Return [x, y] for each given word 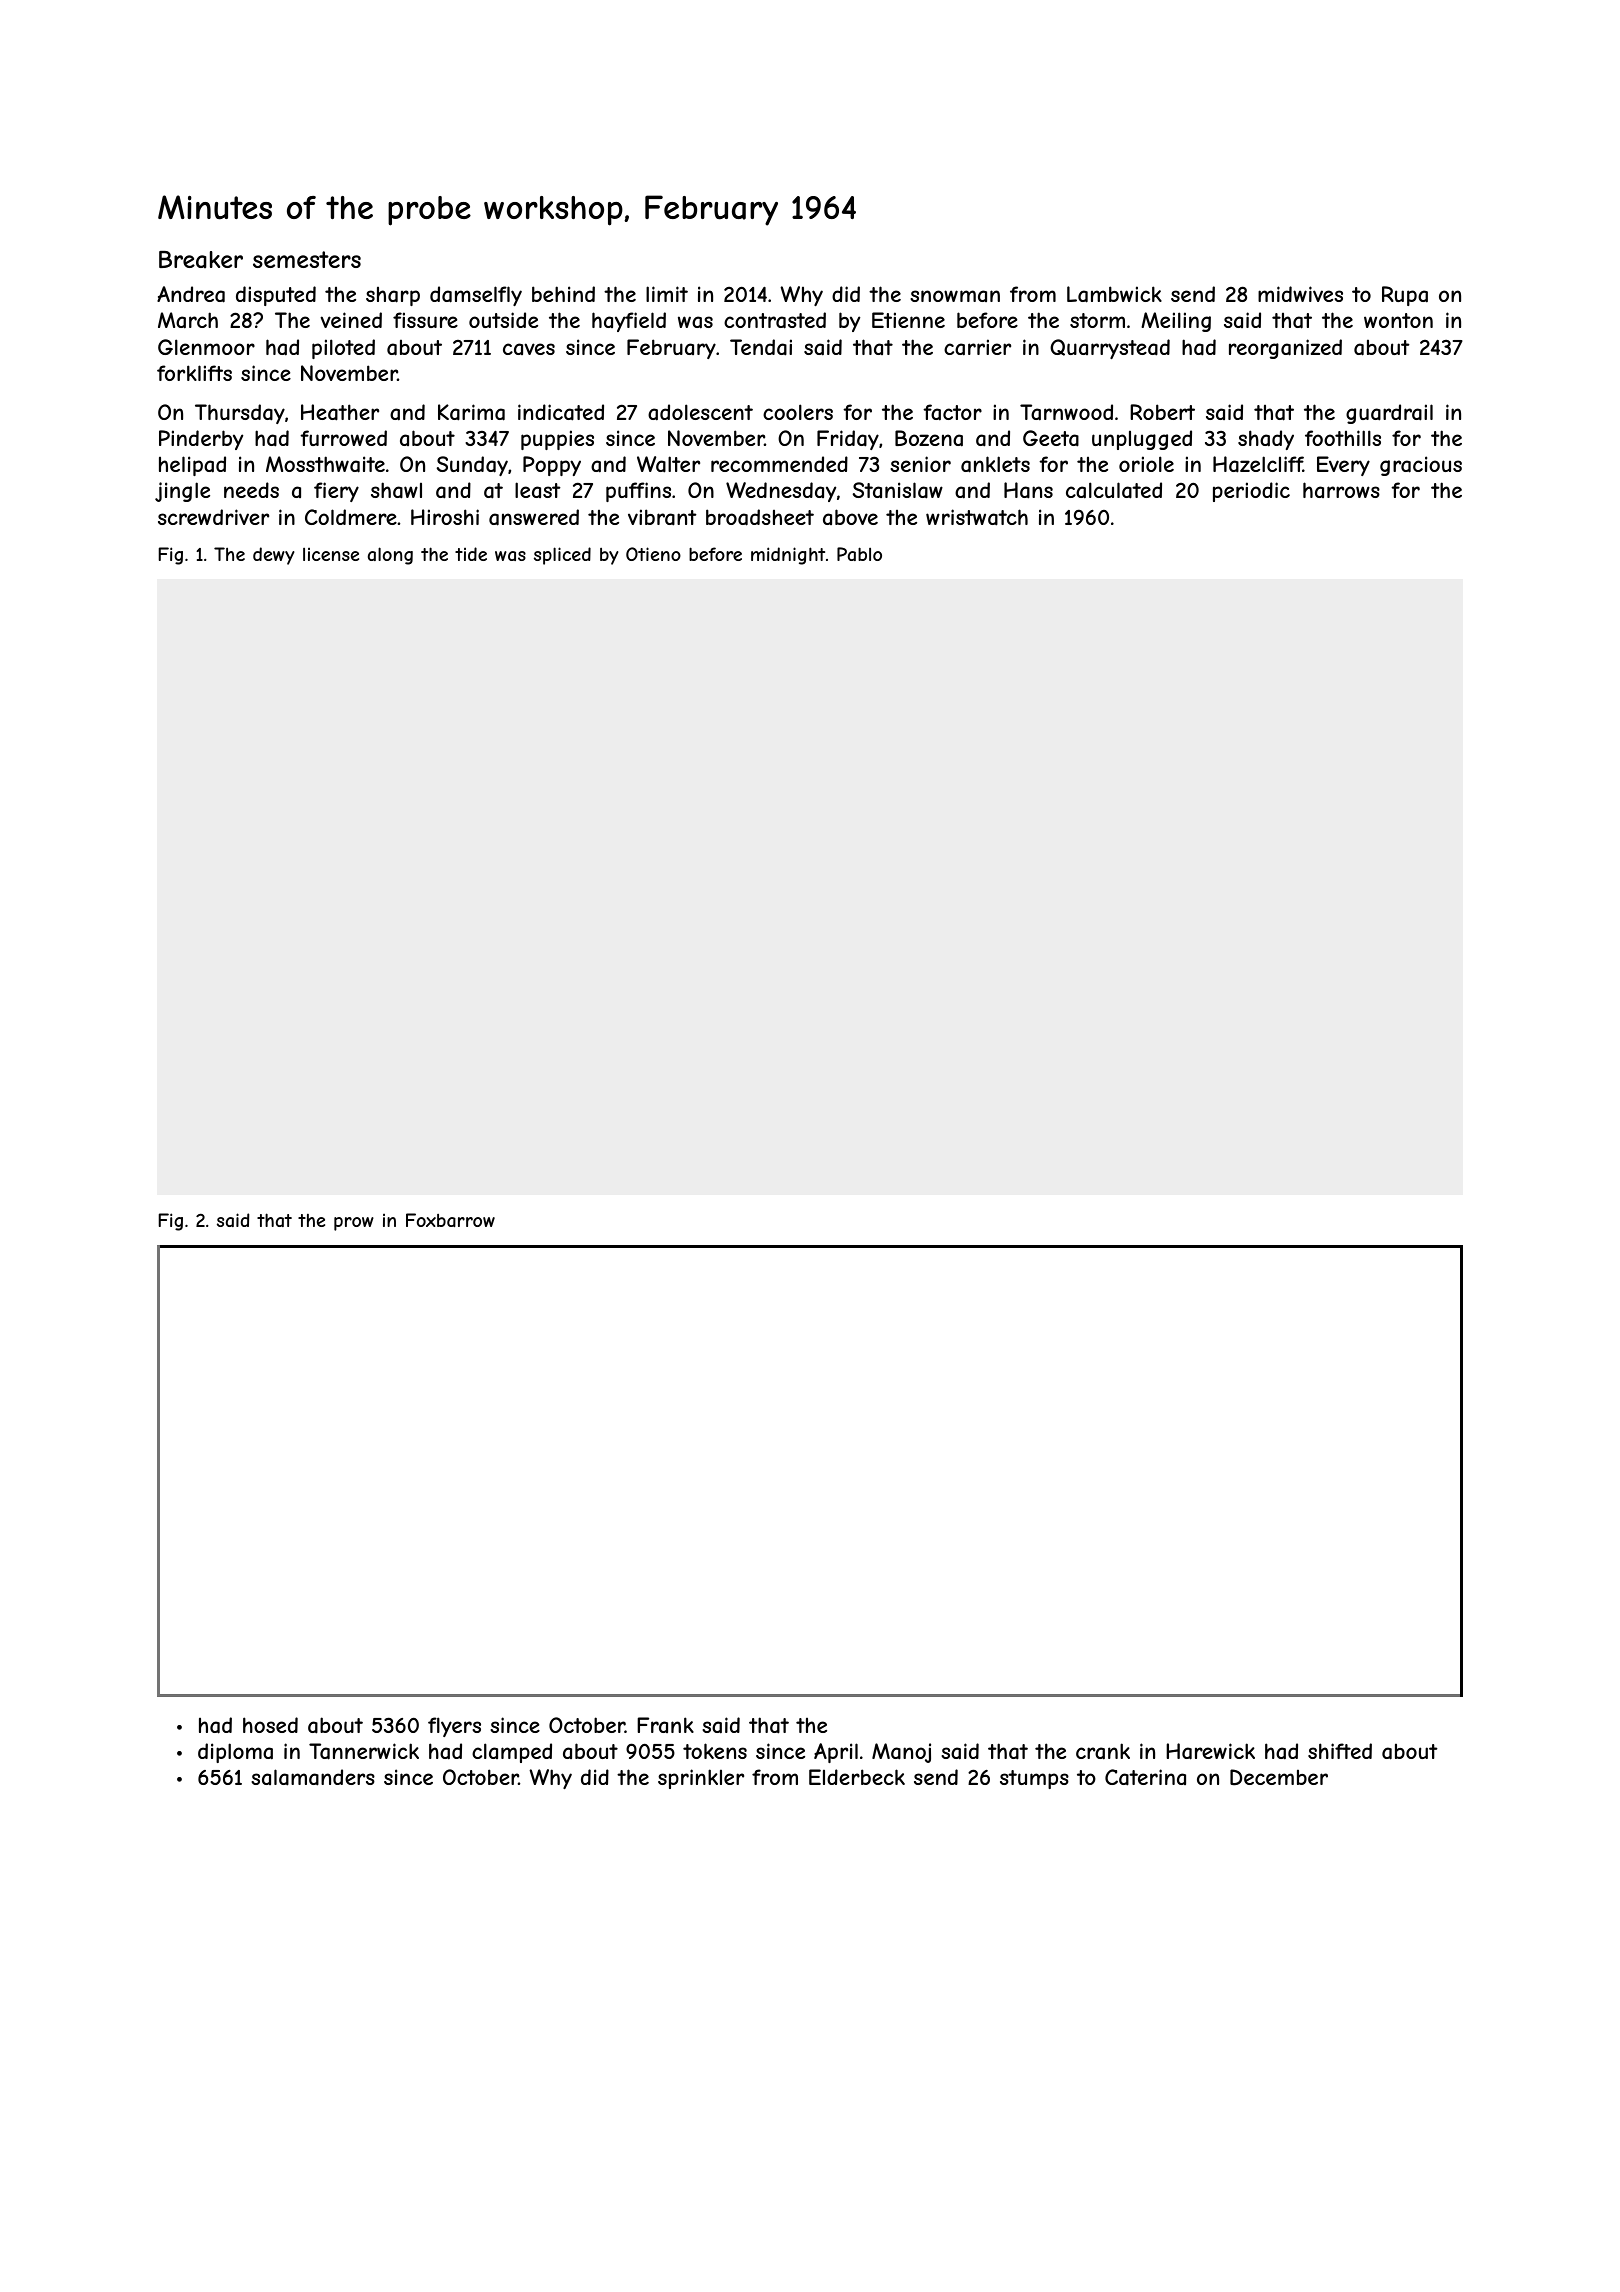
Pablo [859, 554]
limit [667, 294]
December [1279, 1777]
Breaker [201, 260]
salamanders [313, 1777]
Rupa [1405, 296]
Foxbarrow [450, 1220]
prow [354, 1224]
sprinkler [701, 1779]
